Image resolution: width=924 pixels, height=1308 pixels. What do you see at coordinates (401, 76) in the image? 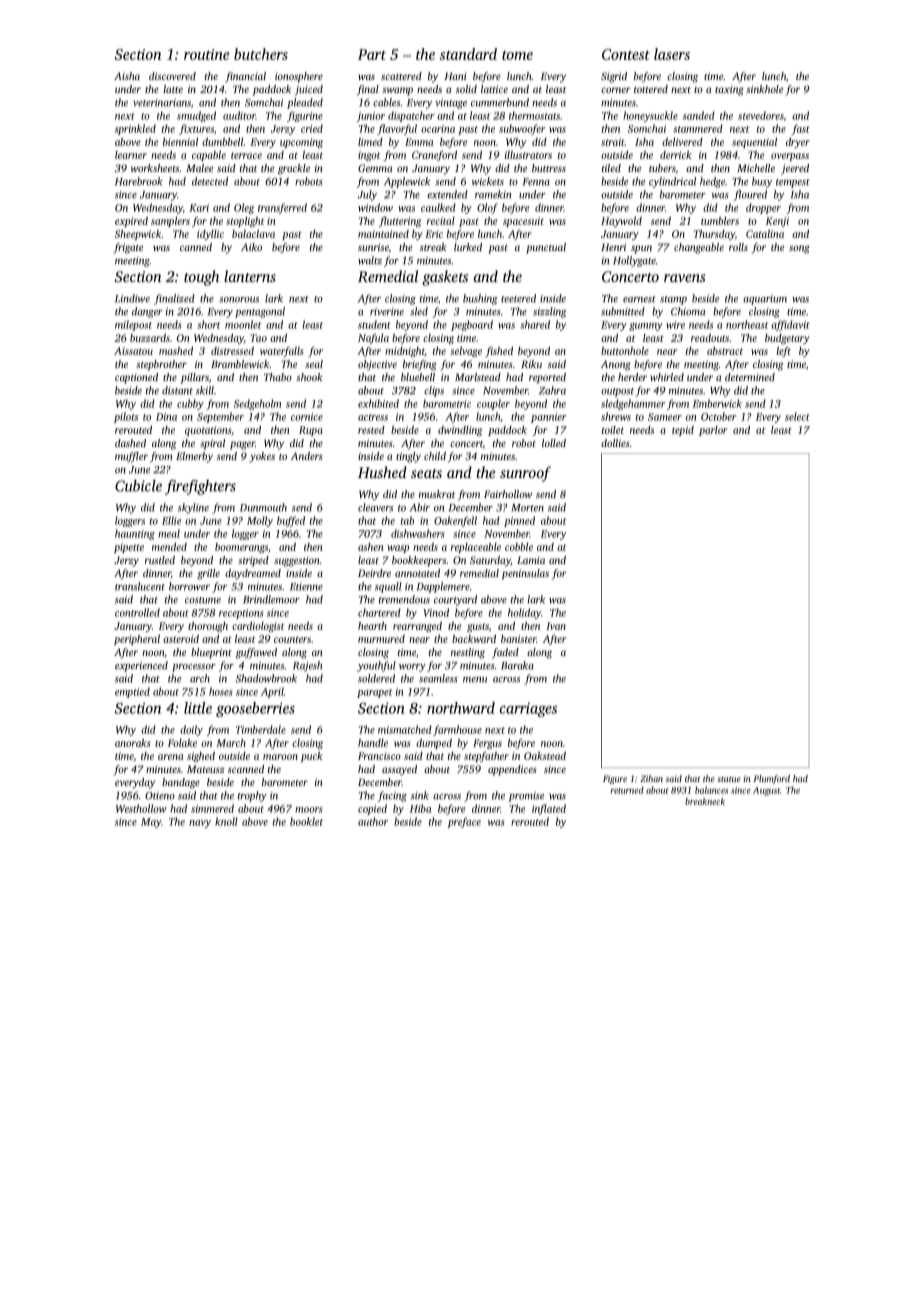
I see `scattered` at bounding box center [401, 76].
